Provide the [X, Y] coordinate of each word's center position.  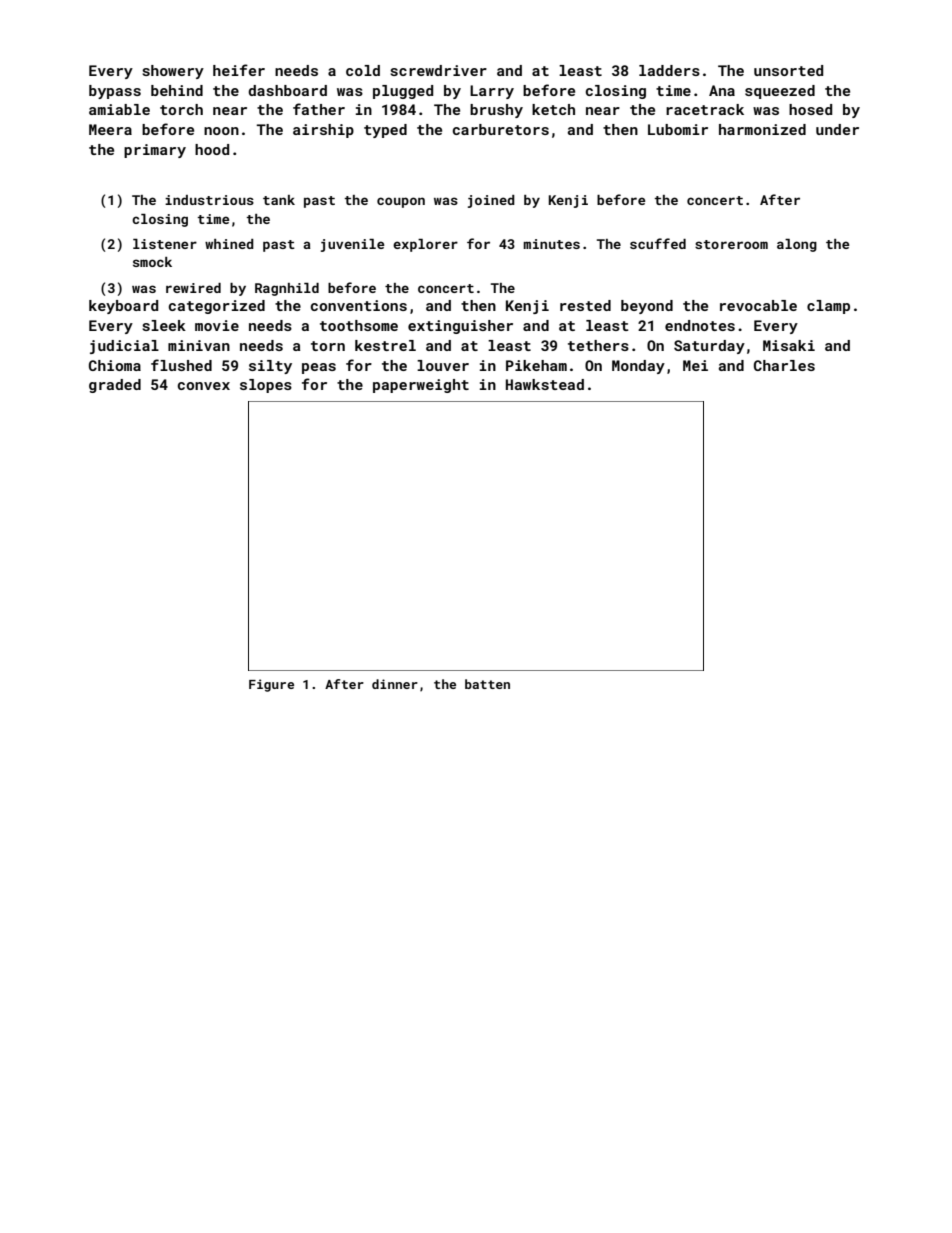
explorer [425, 245]
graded [115, 386]
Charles [784, 365]
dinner [395, 684]
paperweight [421, 386]
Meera [110, 129]
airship [323, 131]
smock [152, 262]
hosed [810, 109]
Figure [271, 685]
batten [487, 684]
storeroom [731, 244]
